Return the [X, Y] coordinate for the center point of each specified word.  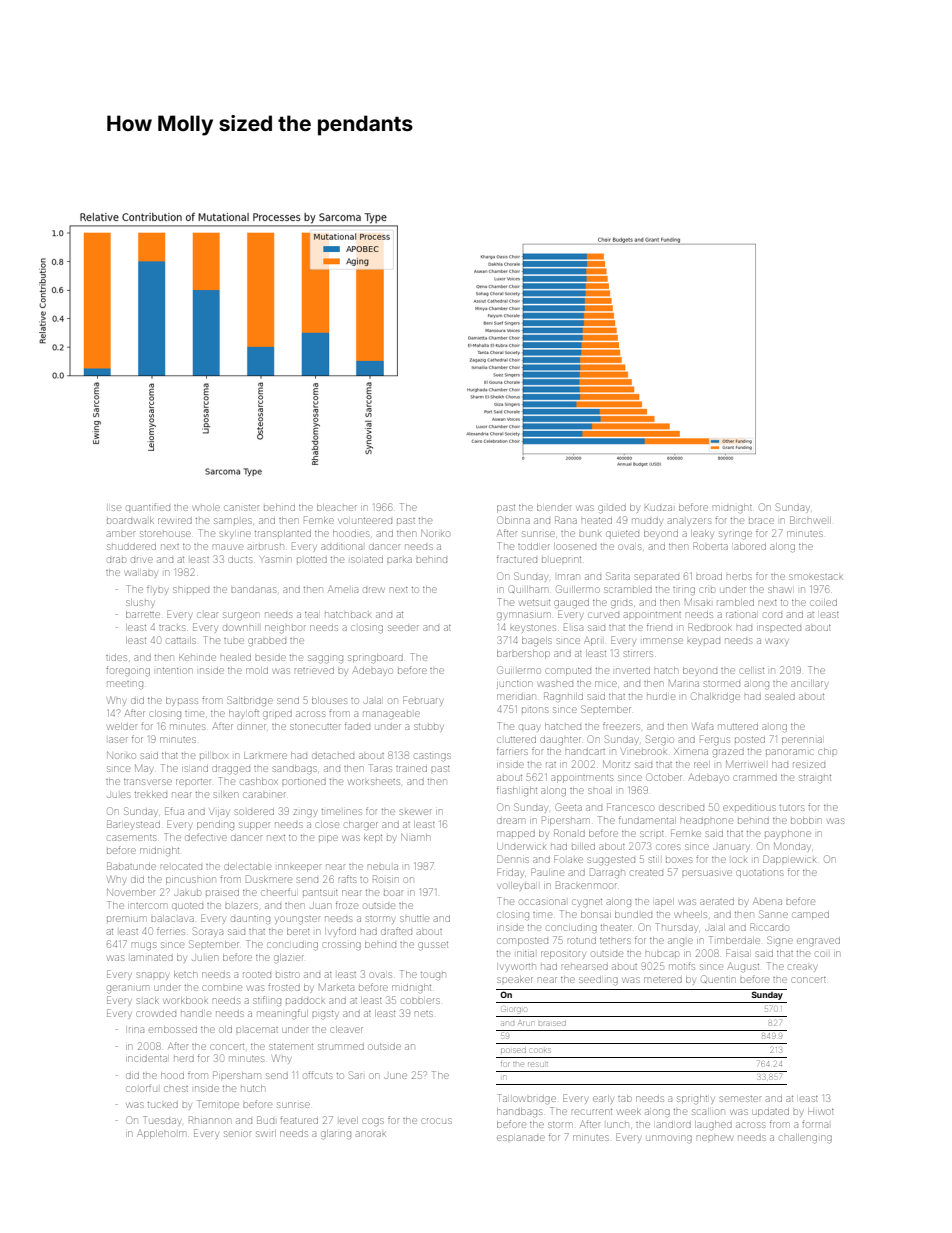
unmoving [669, 1139]
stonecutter [315, 727]
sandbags [294, 769]
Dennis [512, 859]
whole [206, 507]
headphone [706, 821]
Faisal [737, 953]
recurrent [591, 1112]
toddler [534, 547]
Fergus [715, 740]
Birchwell [810, 520]
